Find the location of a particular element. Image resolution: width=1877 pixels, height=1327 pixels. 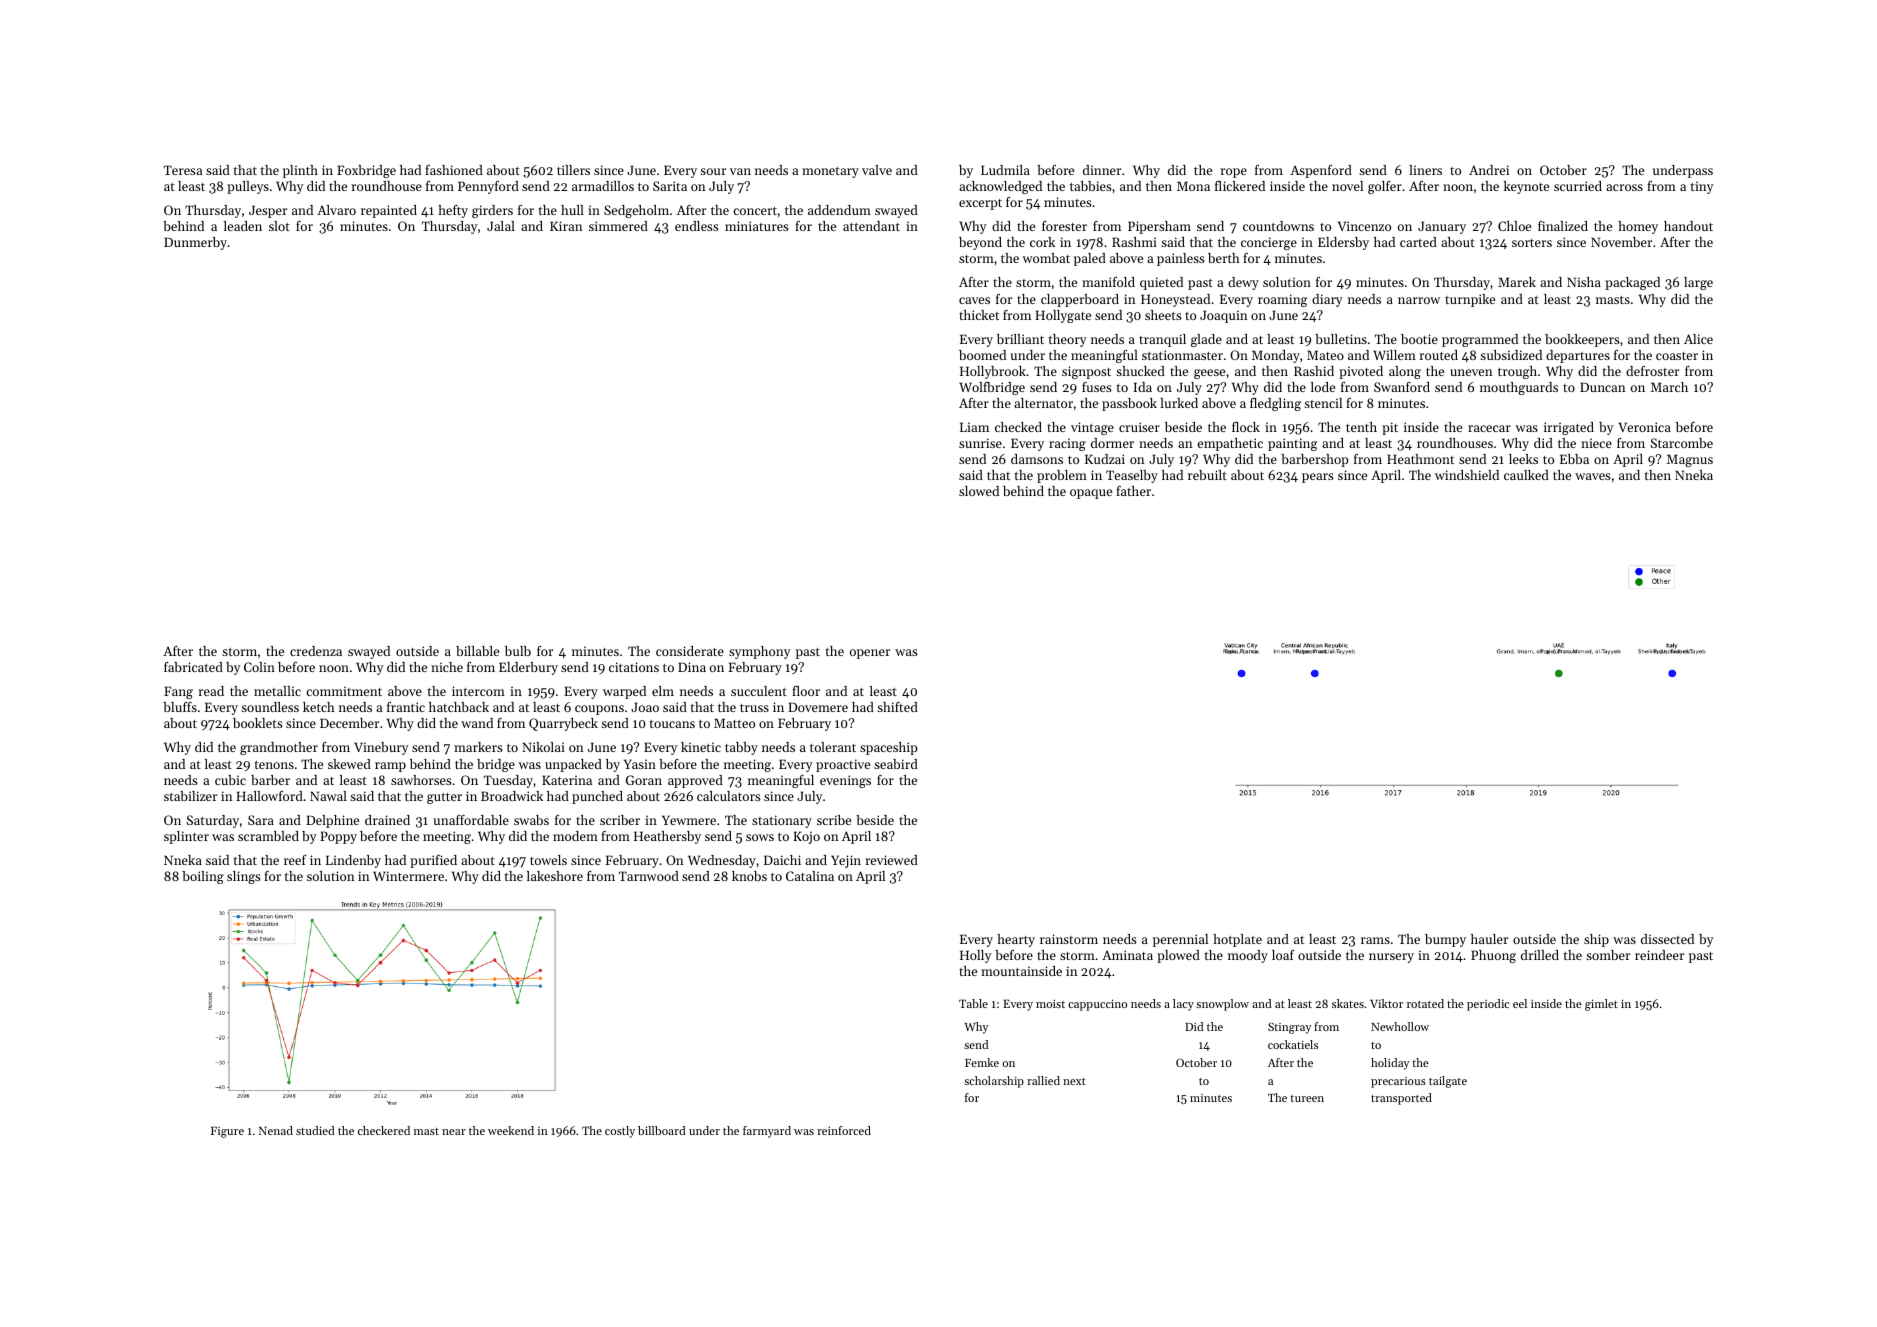

tailgate is located at coordinates (1448, 1082).
